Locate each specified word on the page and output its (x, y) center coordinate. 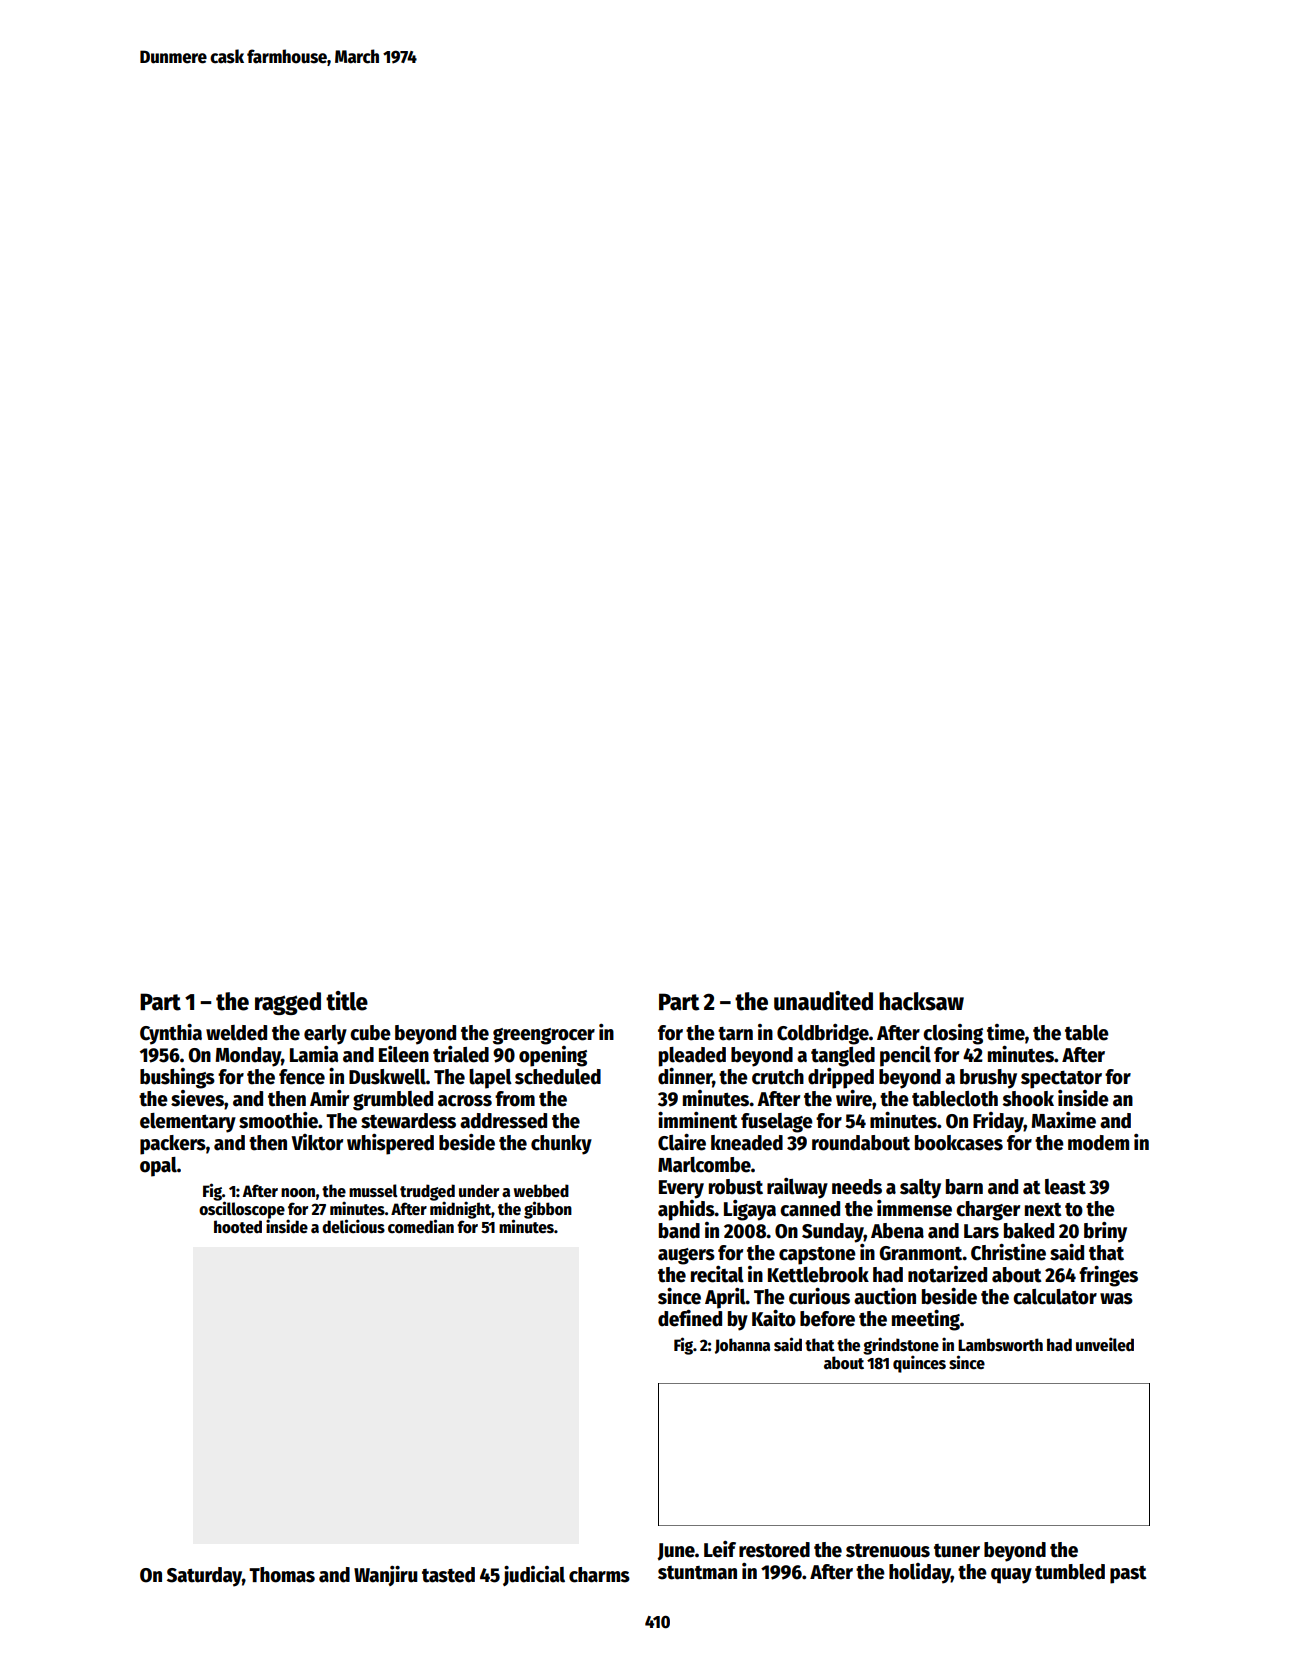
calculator (1055, 1297)
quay (1011, 1576)
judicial (534, 1576)
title (347, 1001)
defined (690, 1318)
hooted (238, 1227)
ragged (288, 1003)
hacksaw (921, 1001)
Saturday (204, 1577)
